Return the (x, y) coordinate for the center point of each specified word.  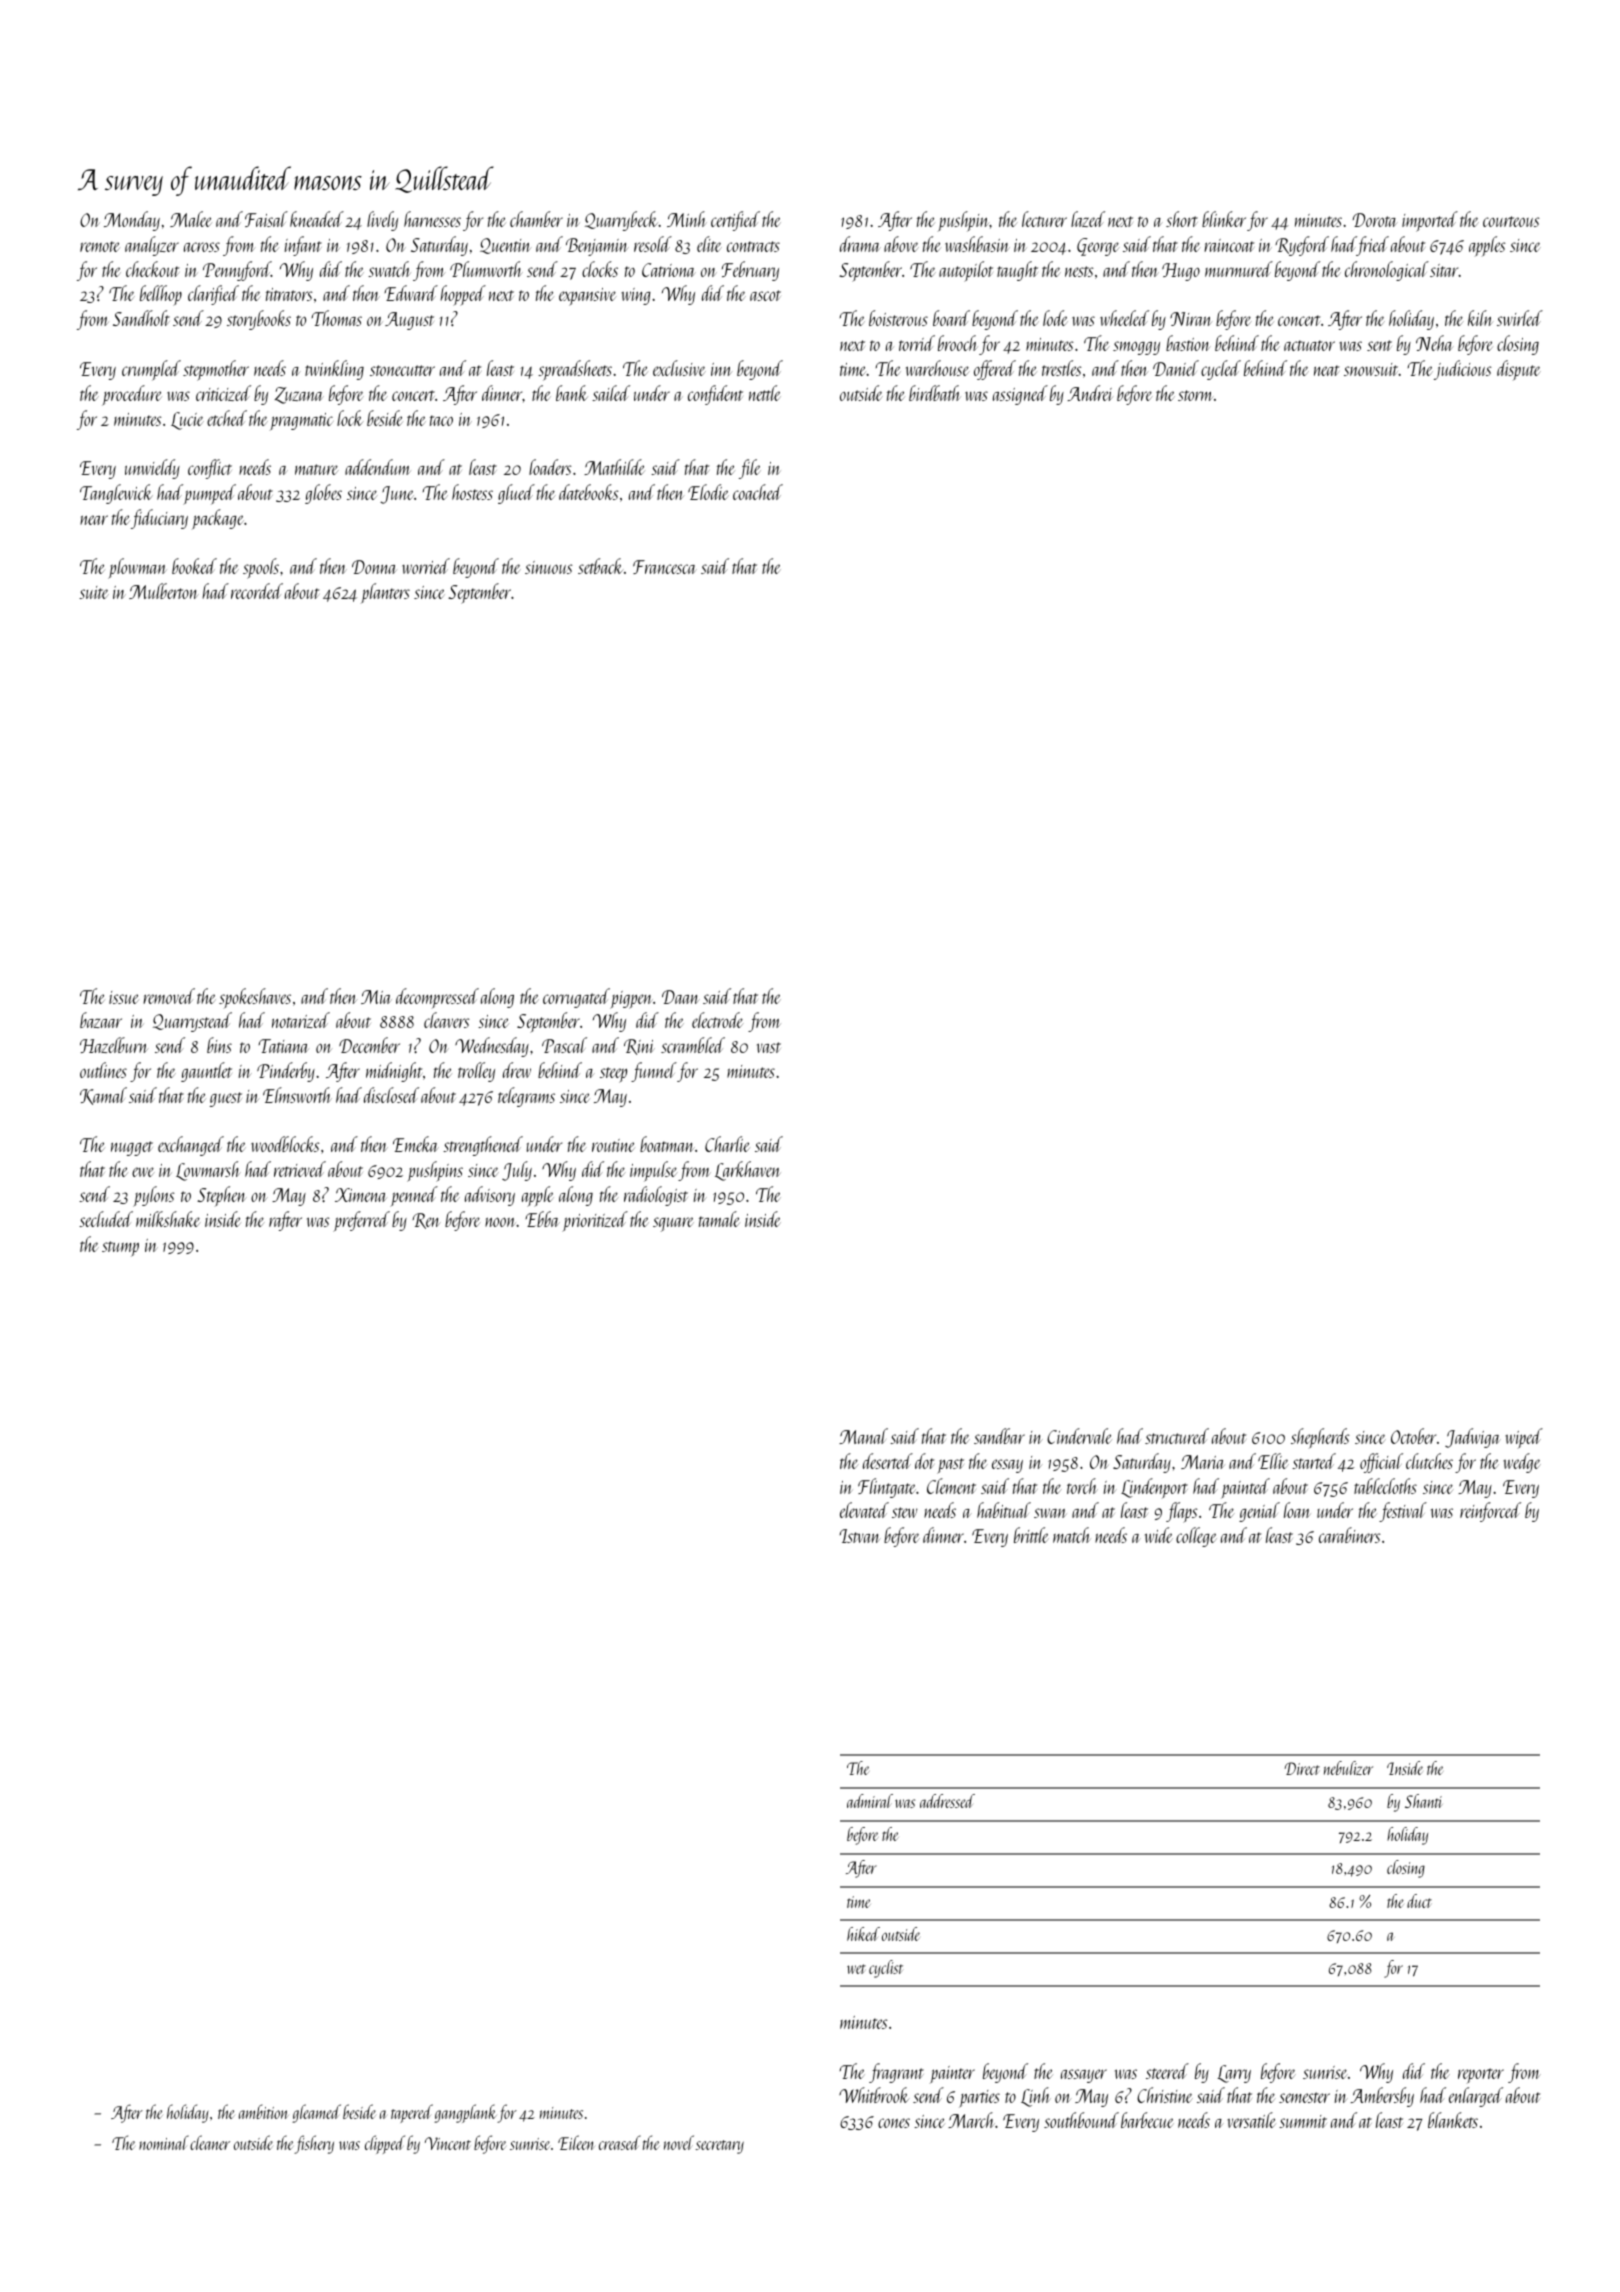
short (1182, 219)
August (409, 321)
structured (1177, 1436)
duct (1419, 1901)
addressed (947, 1801)
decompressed (437, 998)
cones (894, 2123)
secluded (106, 1219)
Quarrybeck (622, 221)
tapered (412, 2113)
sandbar (999, 1436)
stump (120, 1249)
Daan (681, 997)
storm (1195, 395)
